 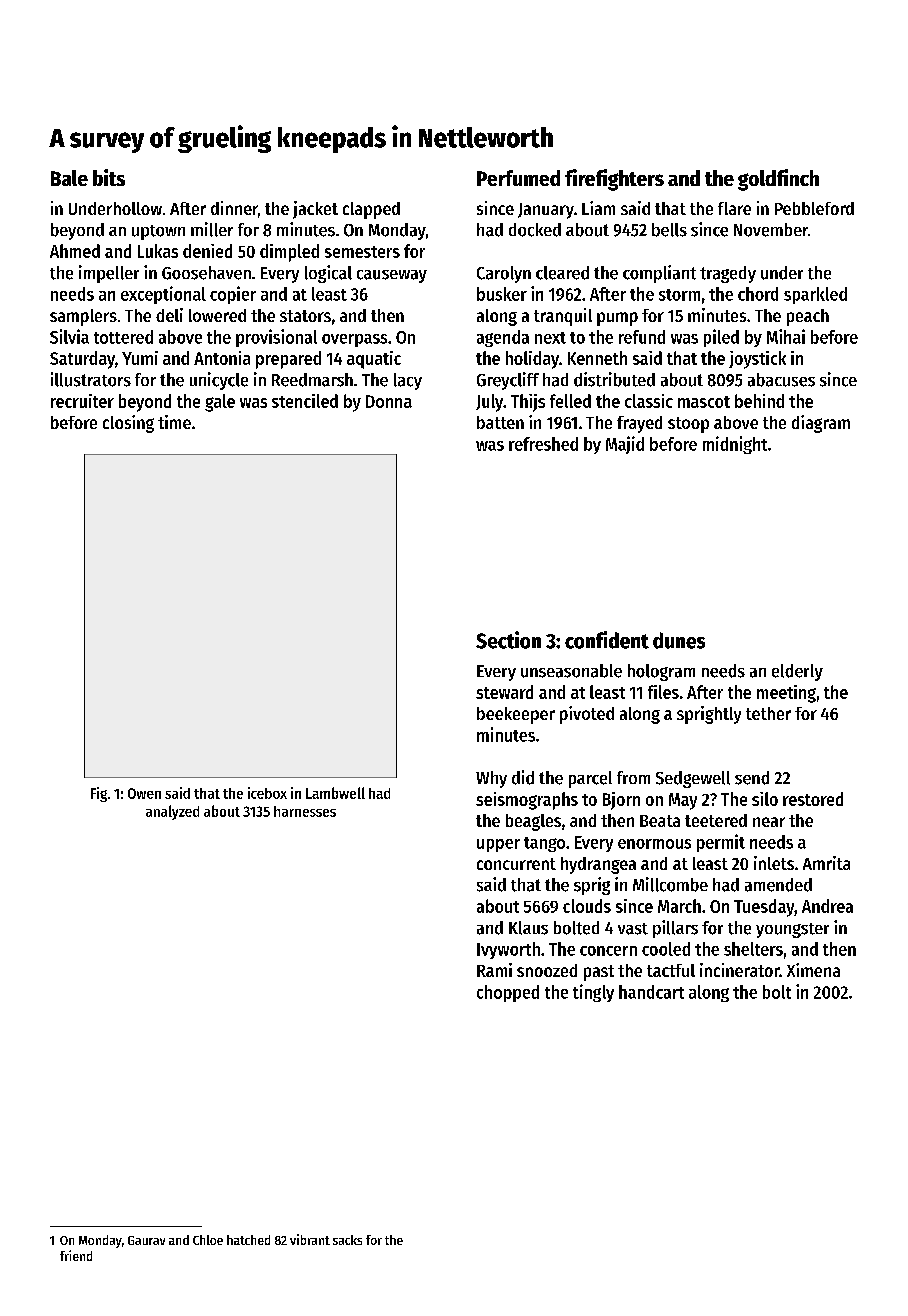 What do you see at coordinates (491, 779) in the page?
I see `Why` at bounding box center [491, 779].
